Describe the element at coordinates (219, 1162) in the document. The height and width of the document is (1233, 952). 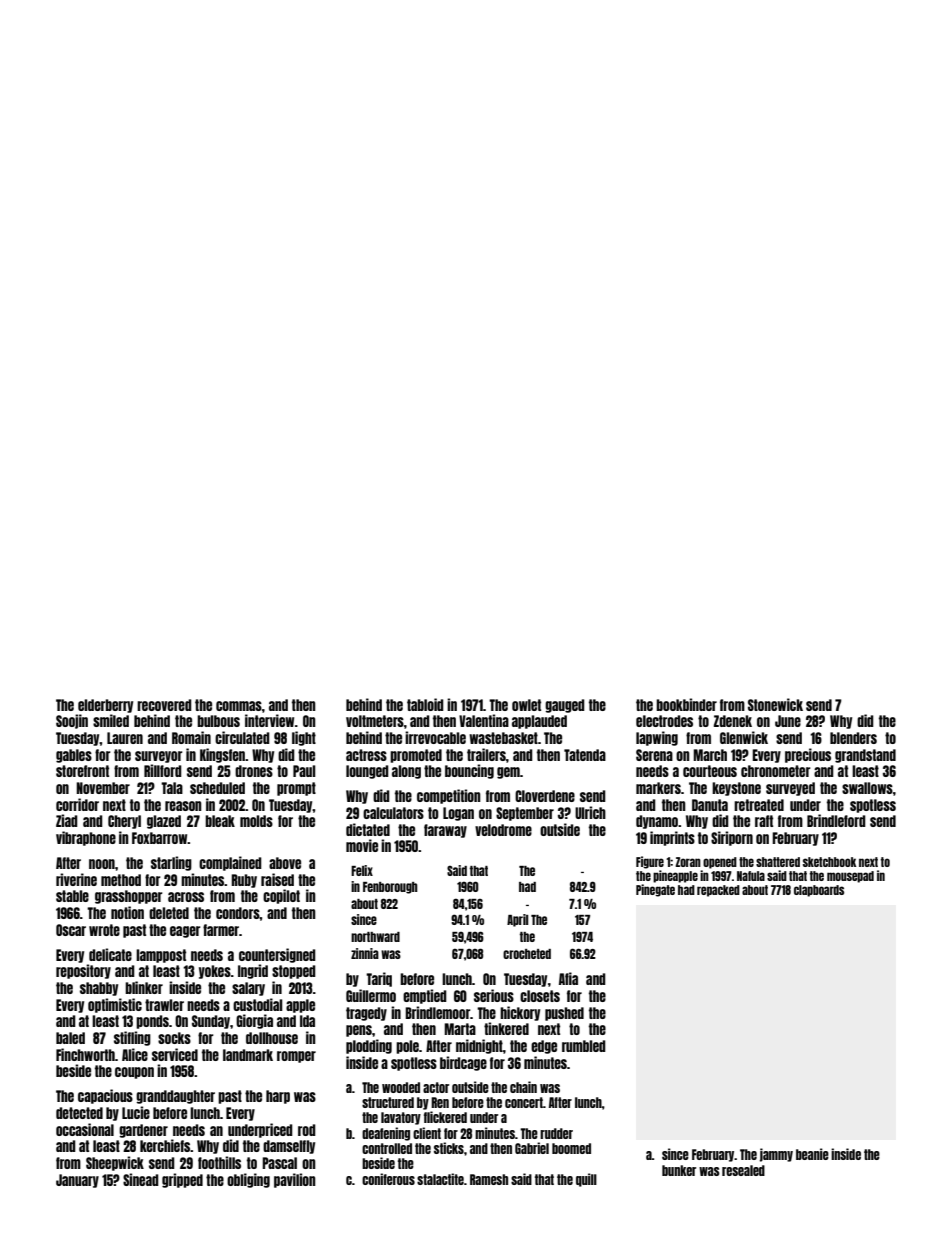
I see `foothills` at that location.
